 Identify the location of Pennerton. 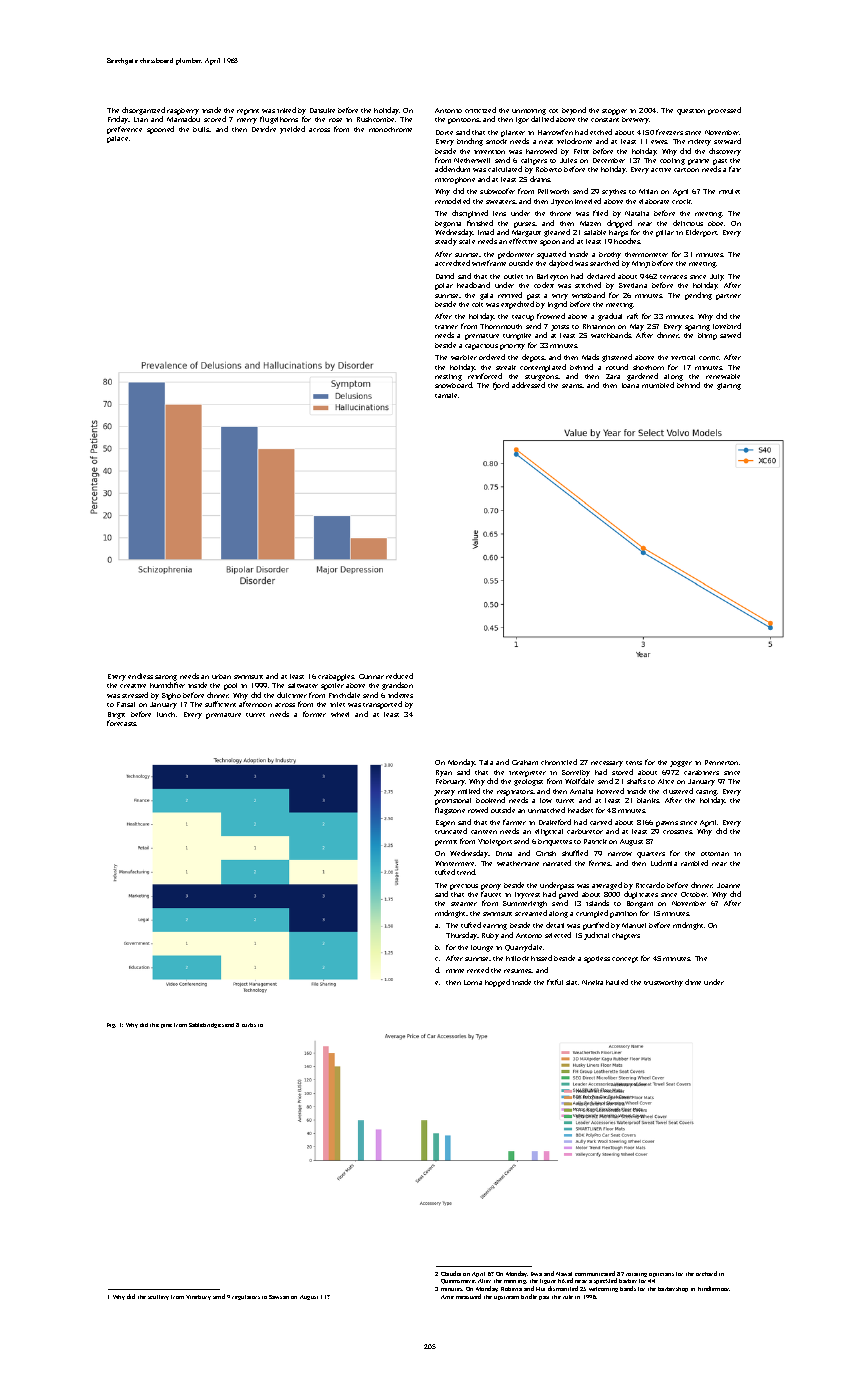
(721, 762).
